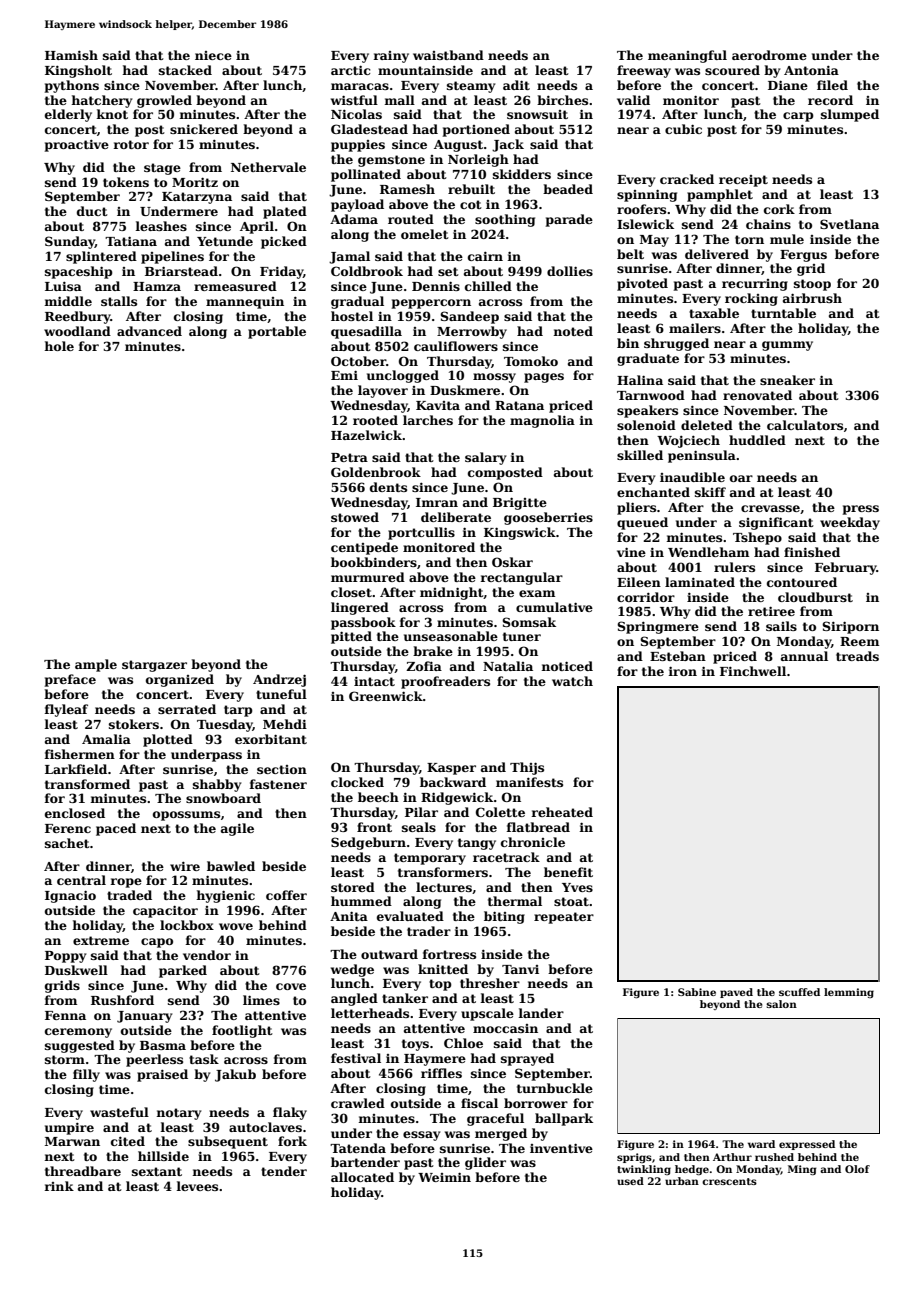  I want to click on sails, so click(781, 626).
